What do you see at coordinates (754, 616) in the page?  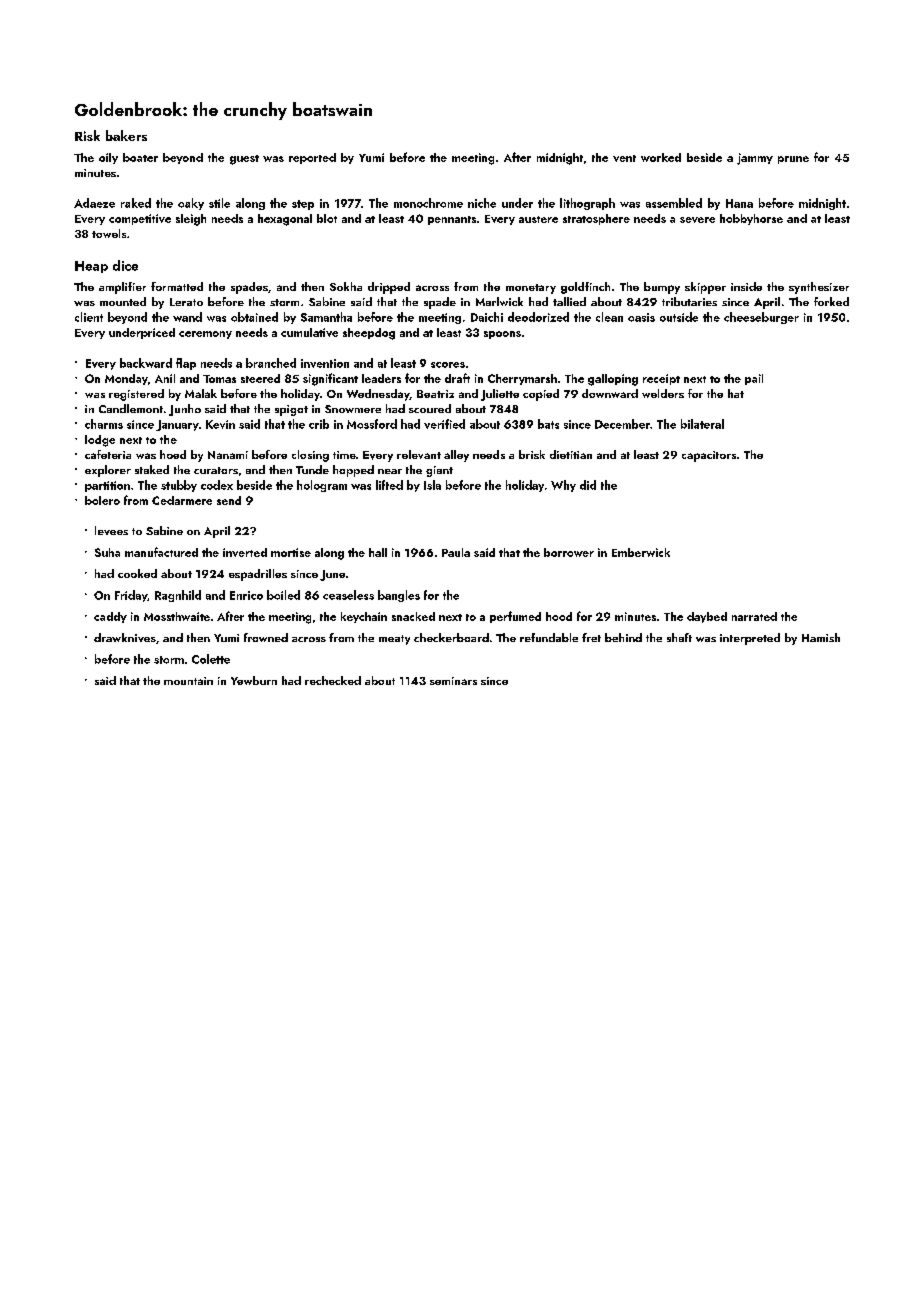 I see `narrated` at bounding box center [754, 616].
